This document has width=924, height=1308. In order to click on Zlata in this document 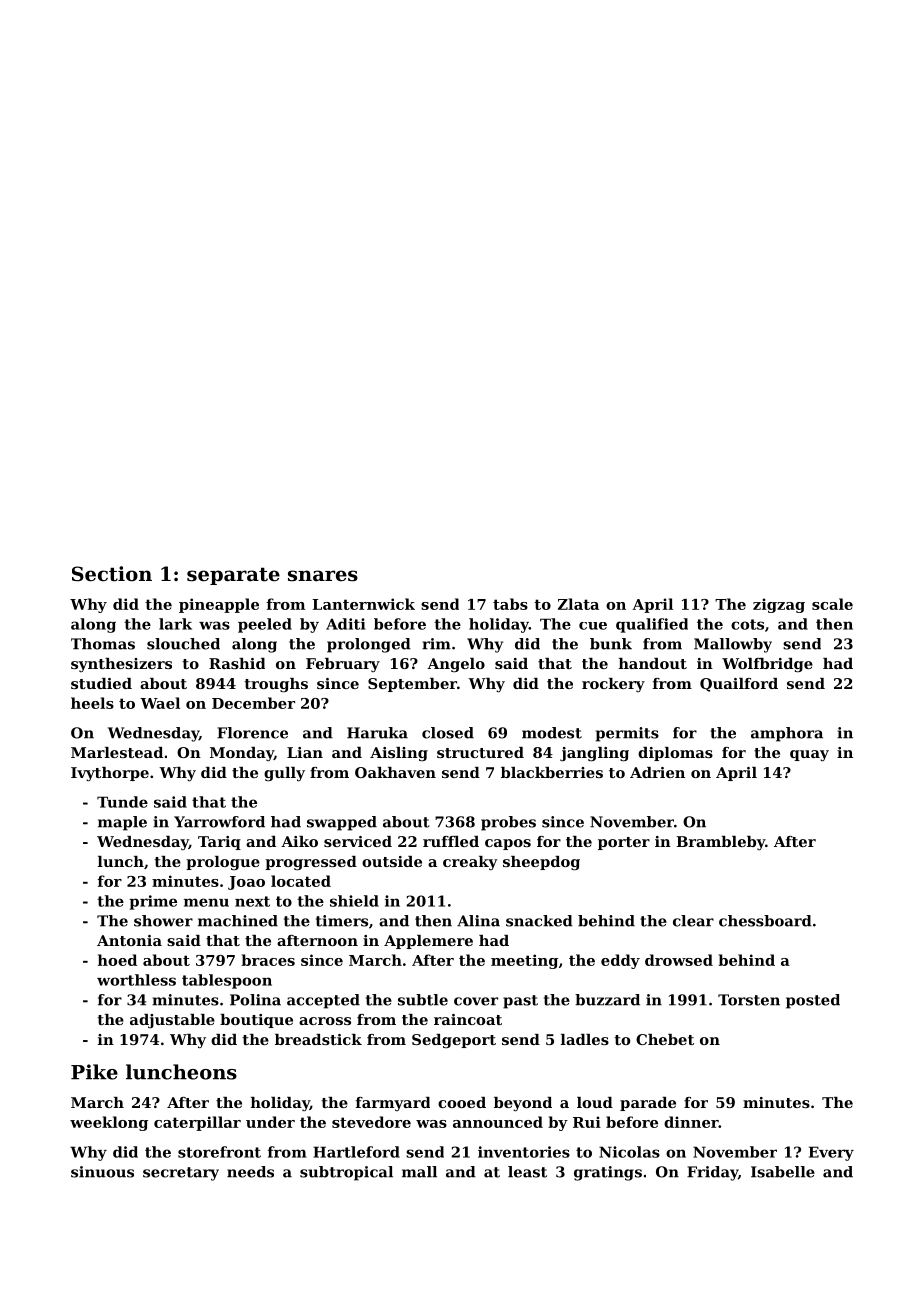, I will do `click(578, 604)`.
